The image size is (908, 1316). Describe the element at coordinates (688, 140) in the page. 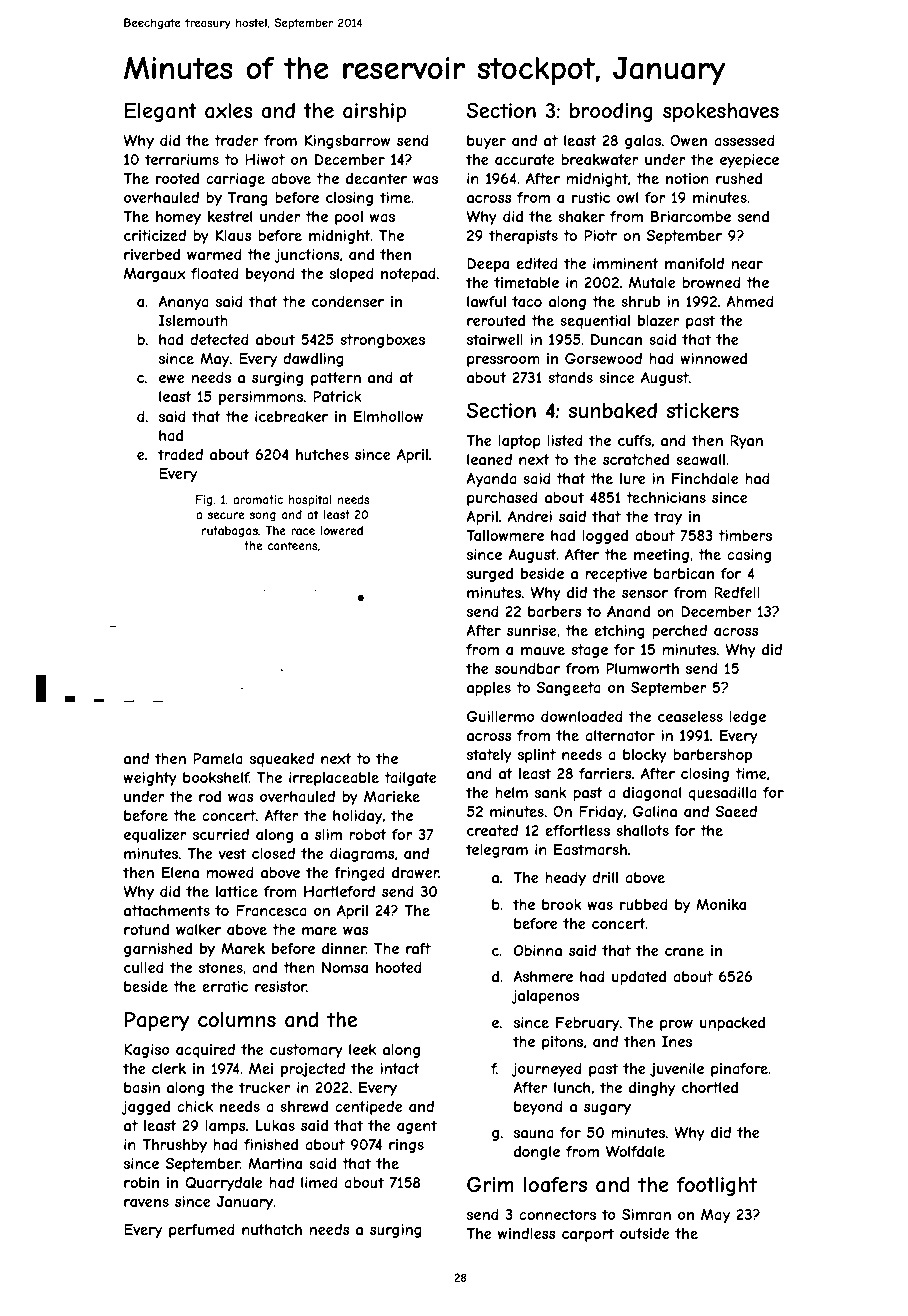

I see `Owen` at that location.
